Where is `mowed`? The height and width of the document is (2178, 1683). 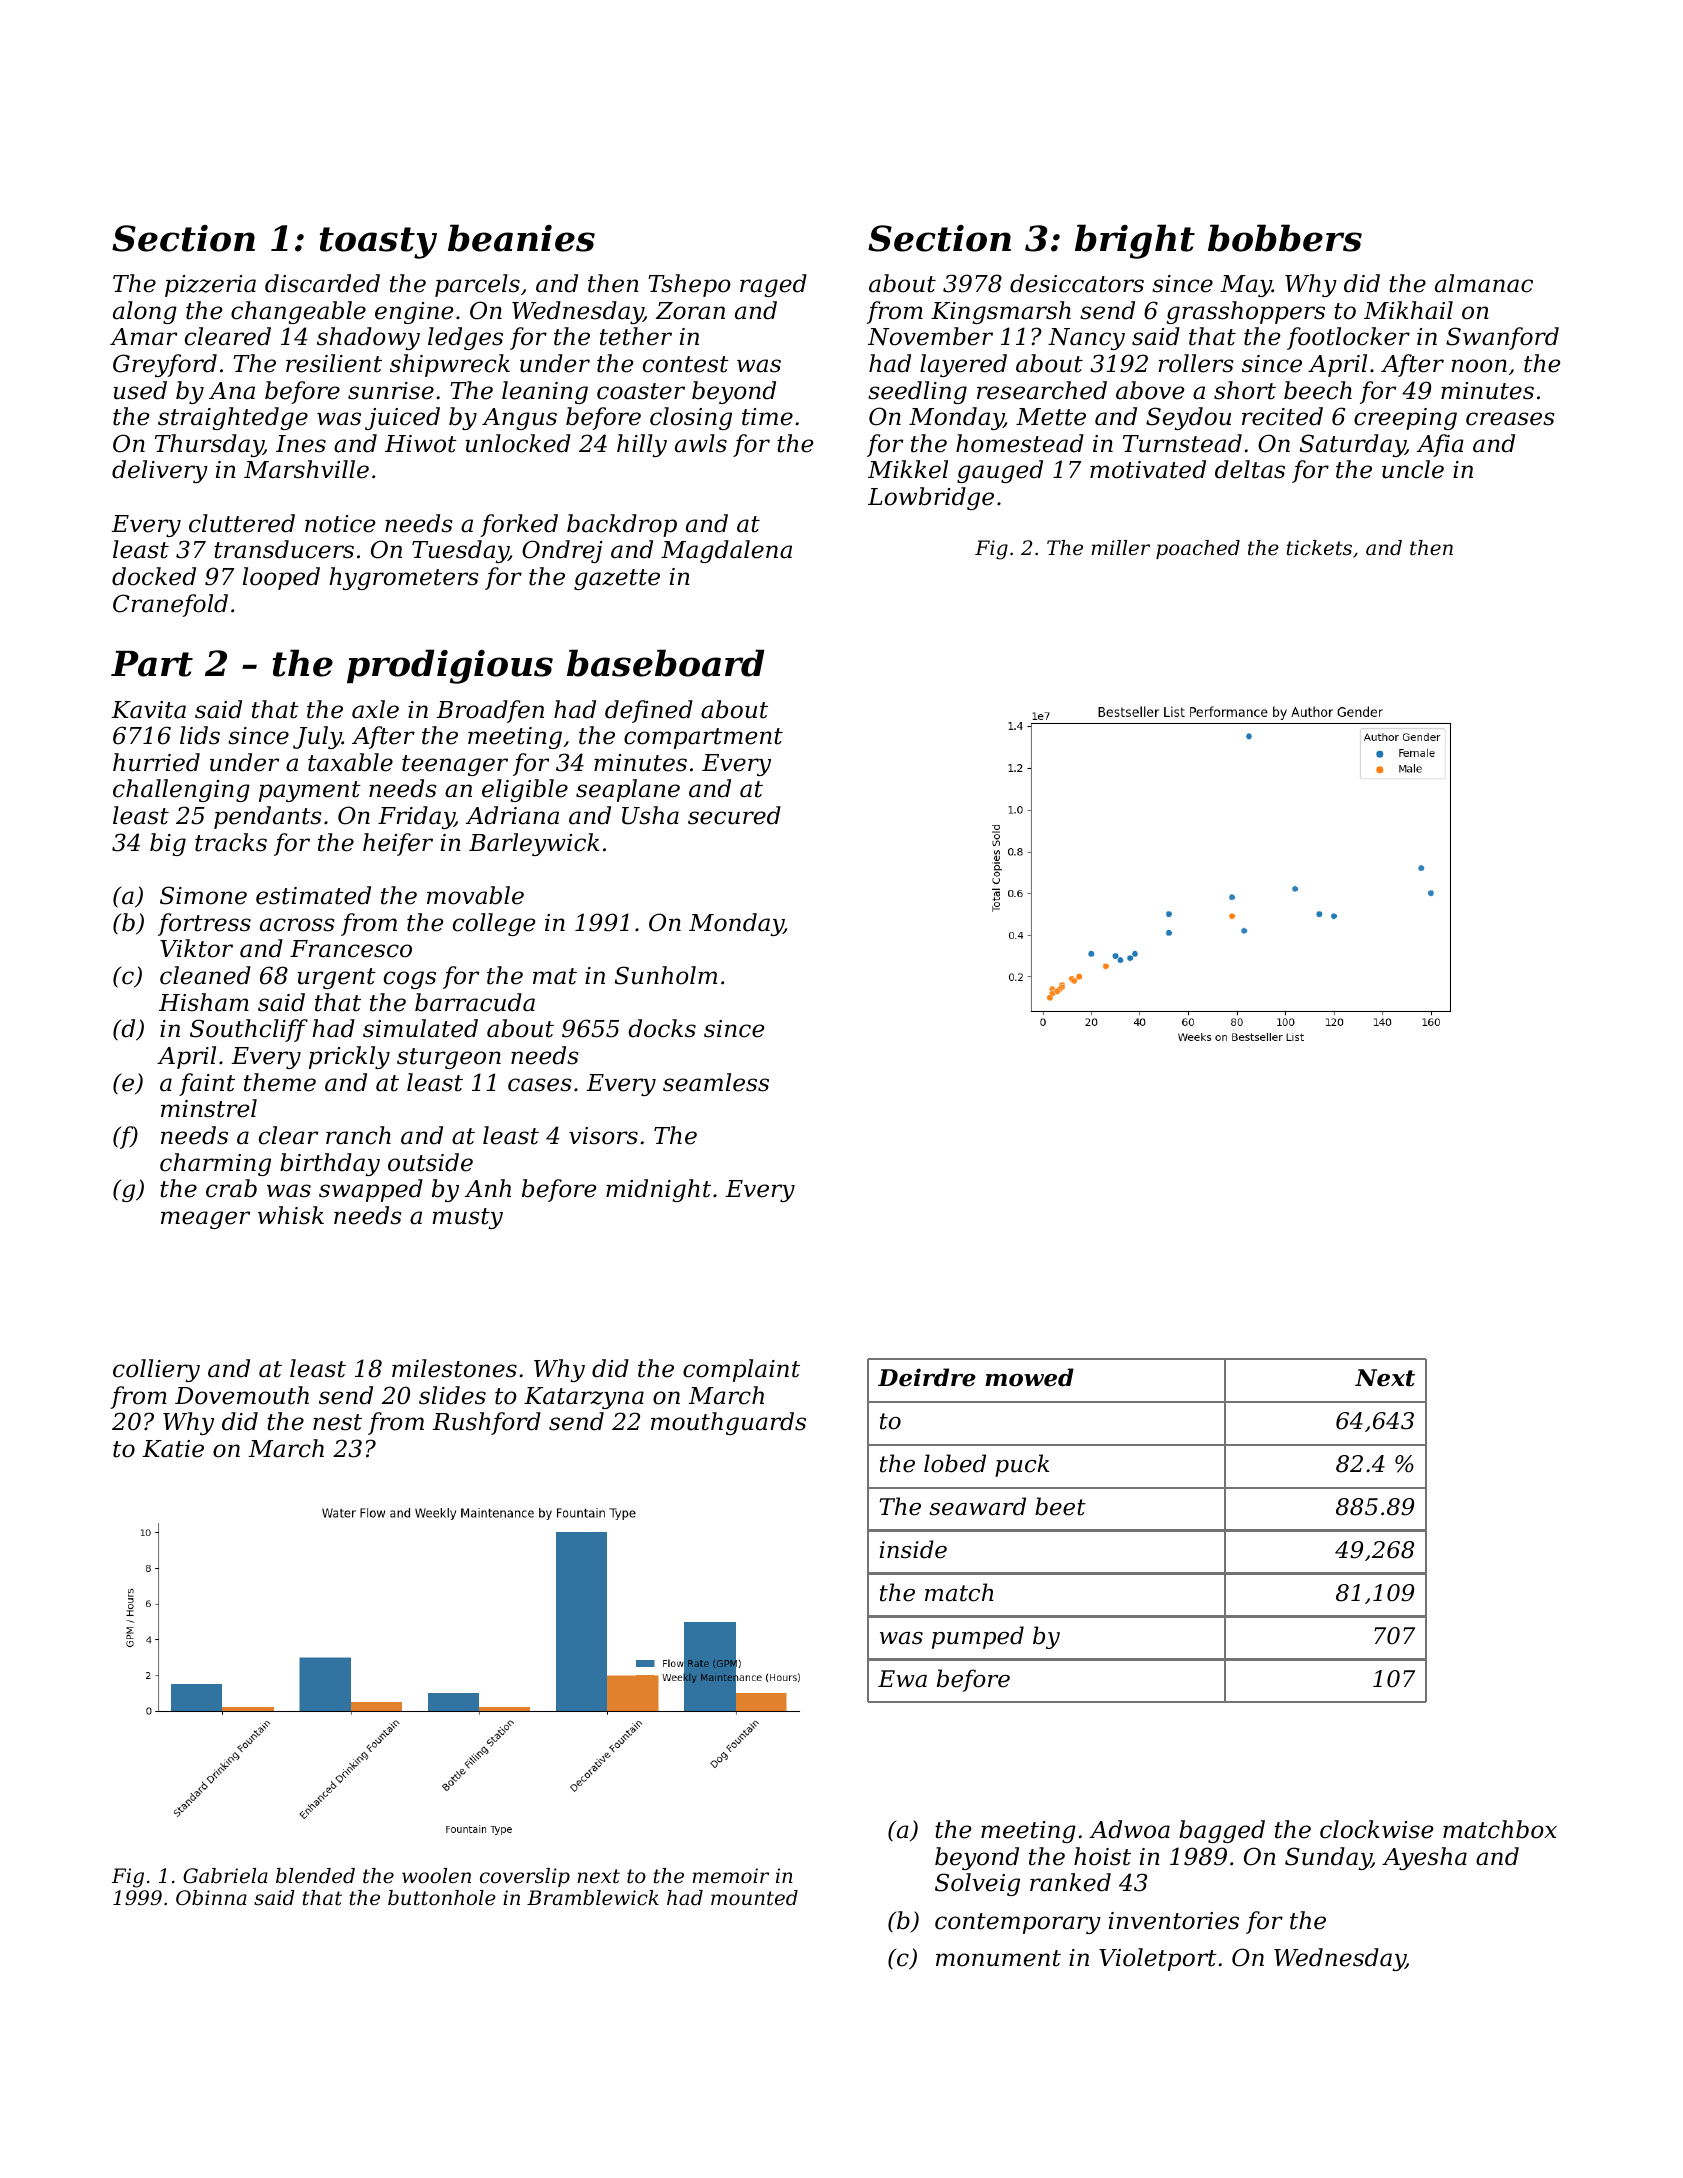
mowed is located at coordinates (1029, 1377).
